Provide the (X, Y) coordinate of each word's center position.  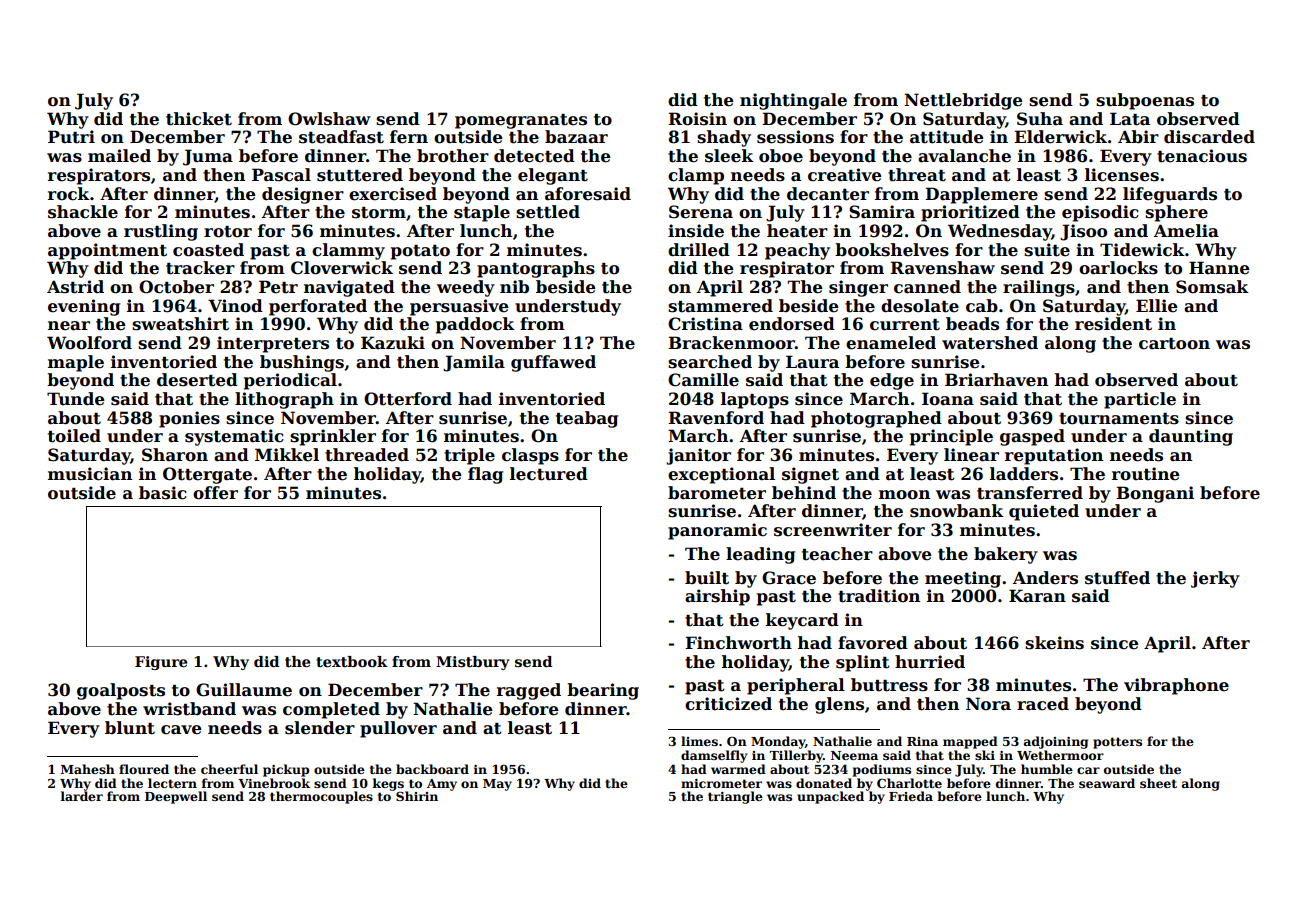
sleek (729, 156)
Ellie (1156, 306)
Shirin (417, 796)
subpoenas (1145, 101)
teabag (587, 419)
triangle (735, 797)
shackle (83, 212)
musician (90, 474)
